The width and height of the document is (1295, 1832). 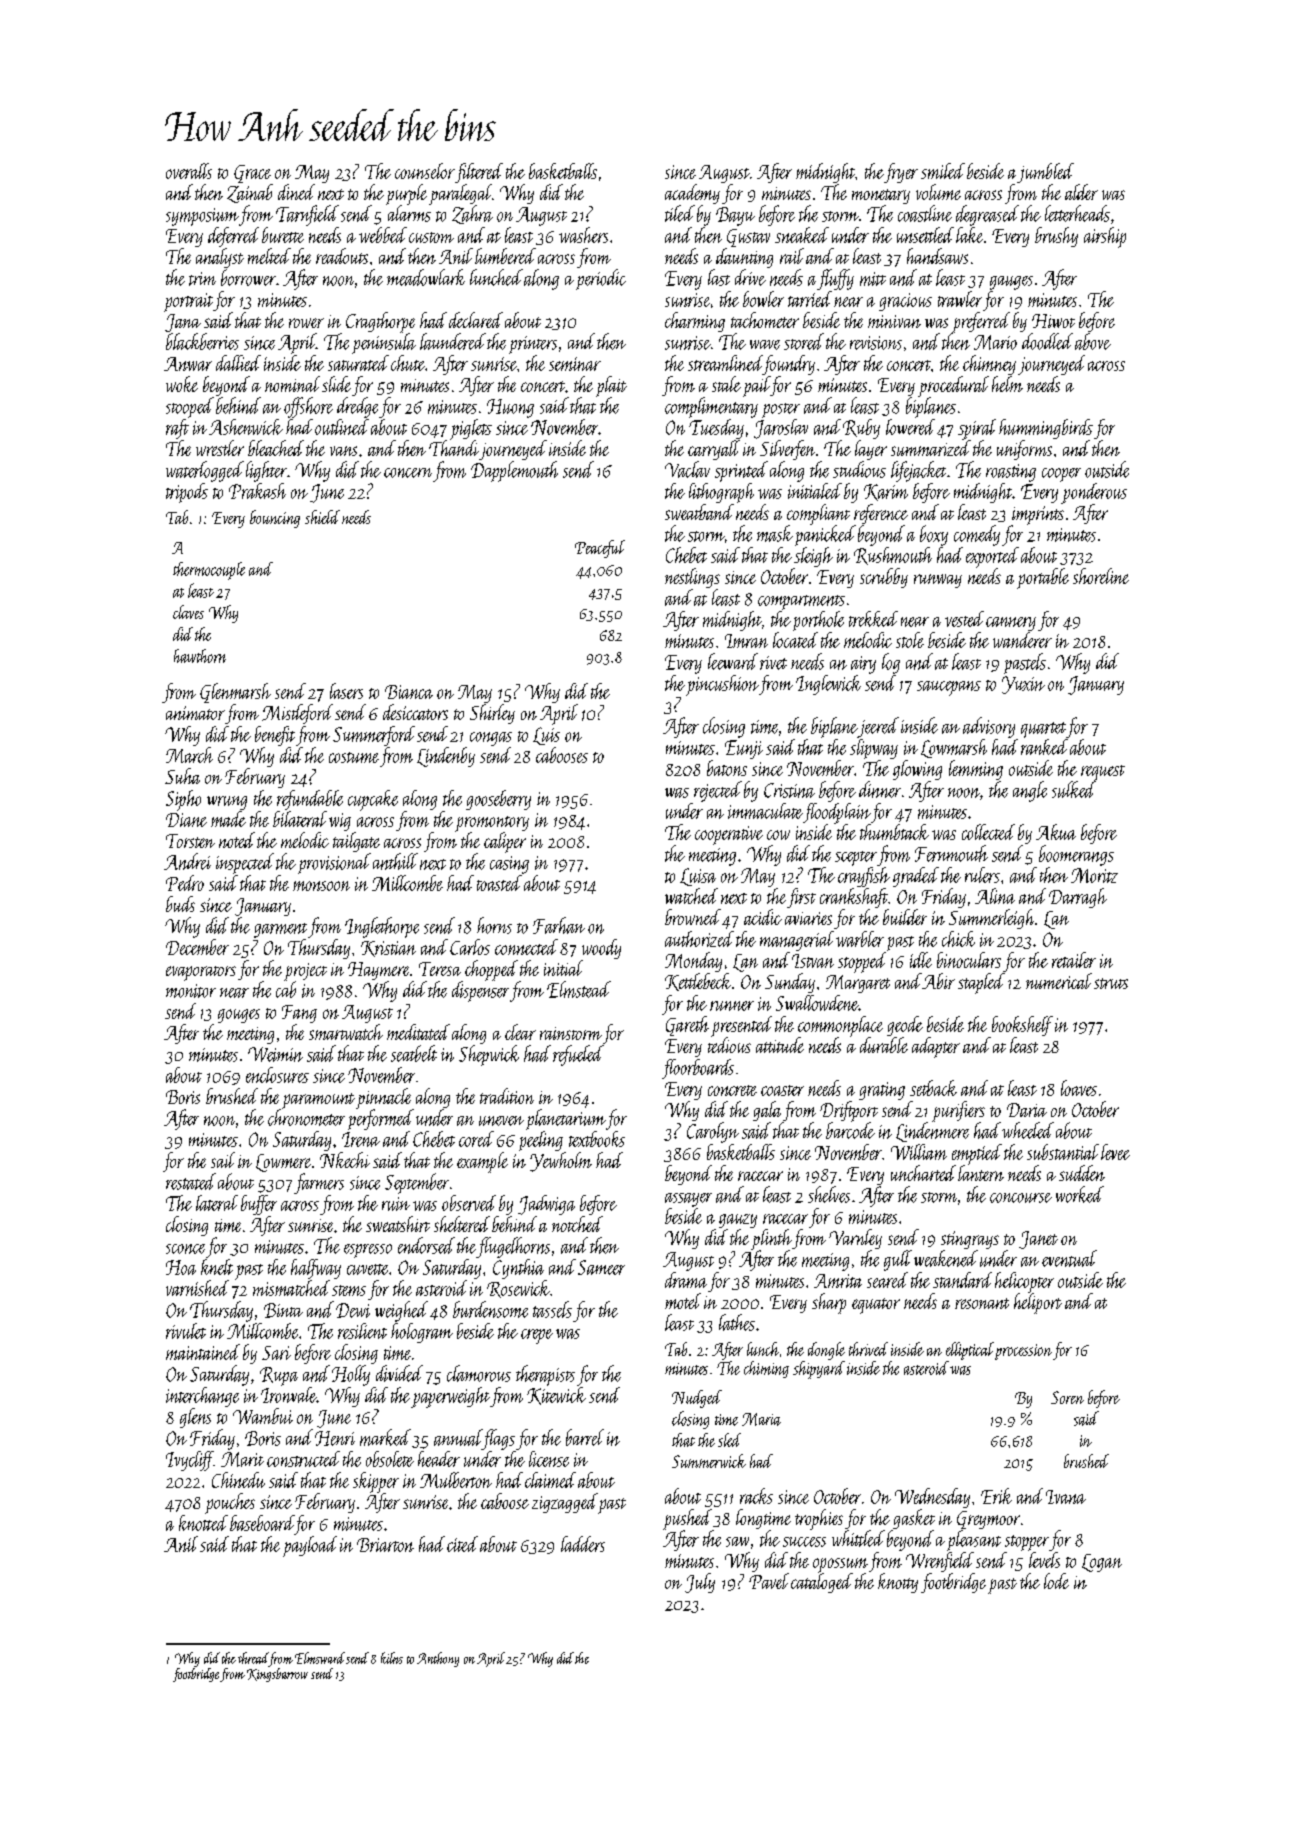 What do you see at coordinates (1081, 192) in the document?
I see `alder` at bounding box center [1081, 192].
